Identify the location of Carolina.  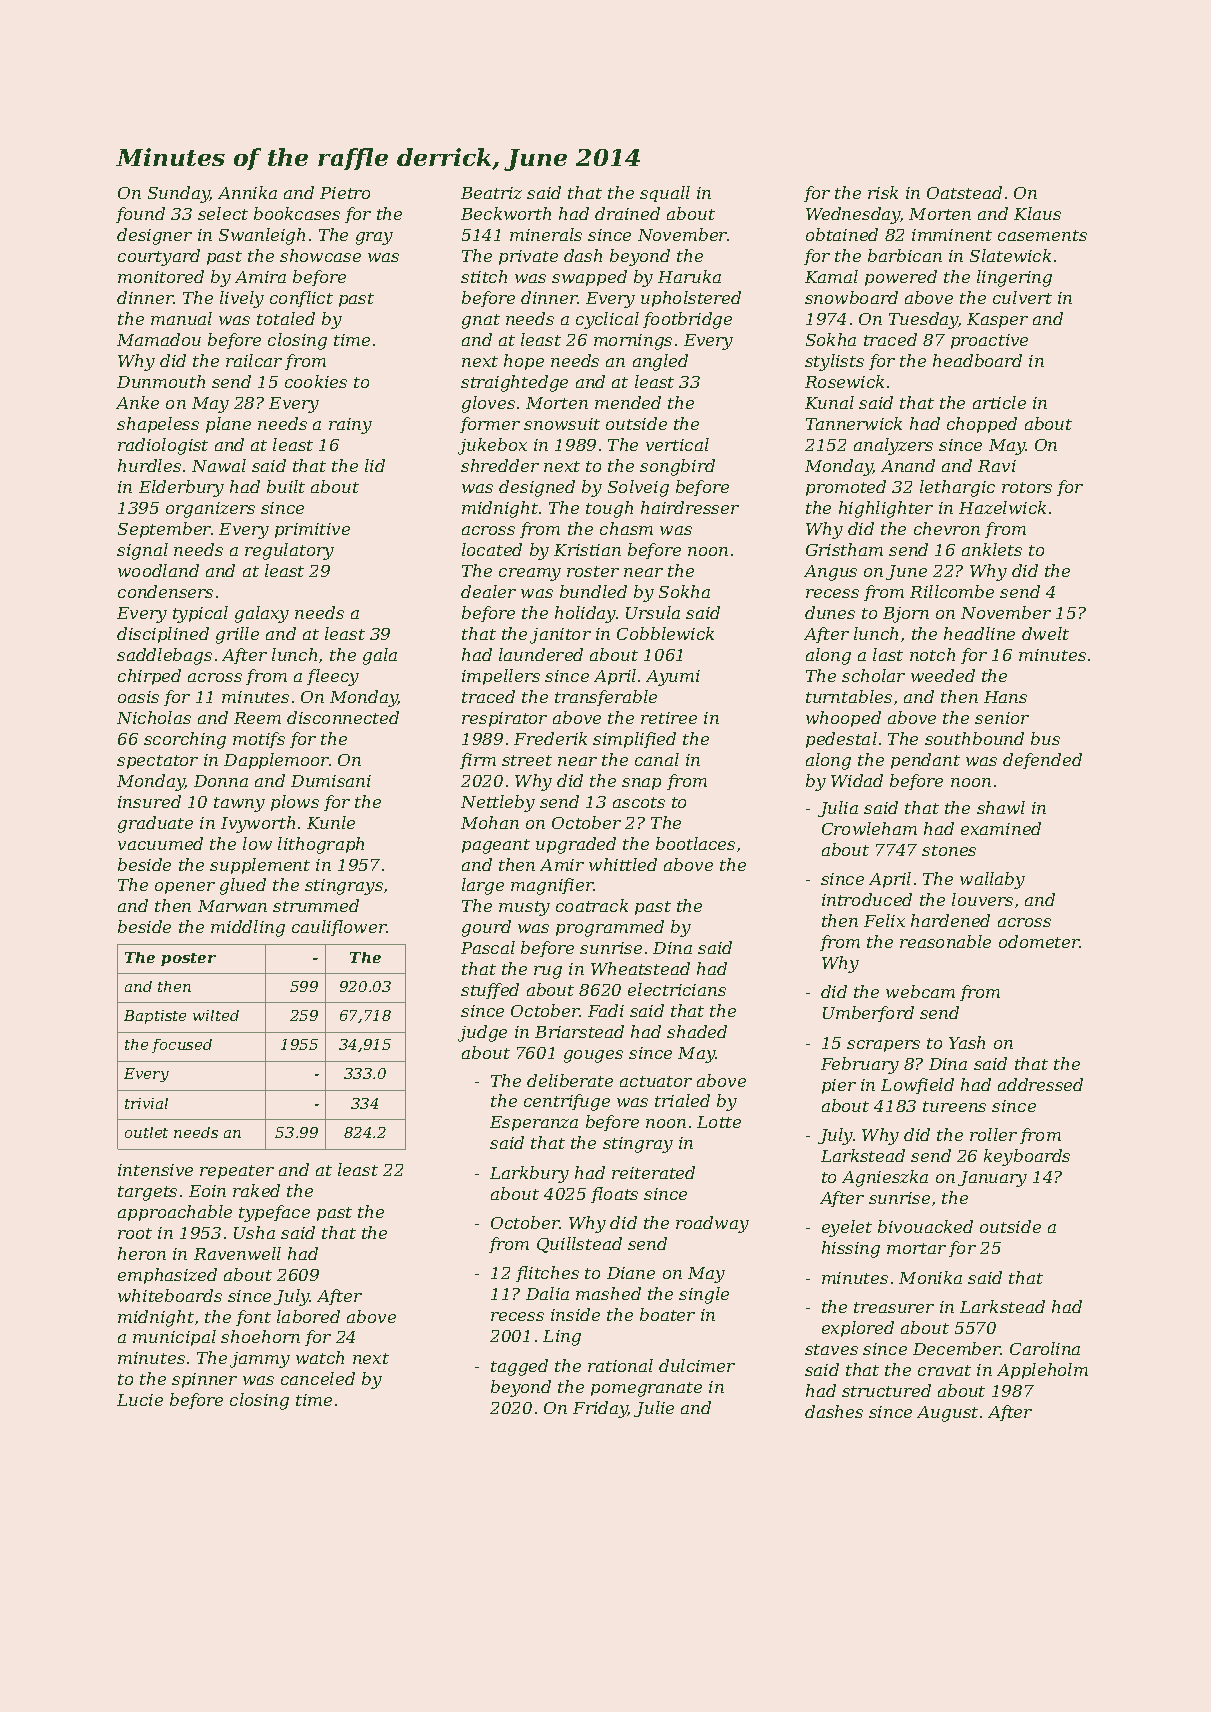
(1045, 1348).
